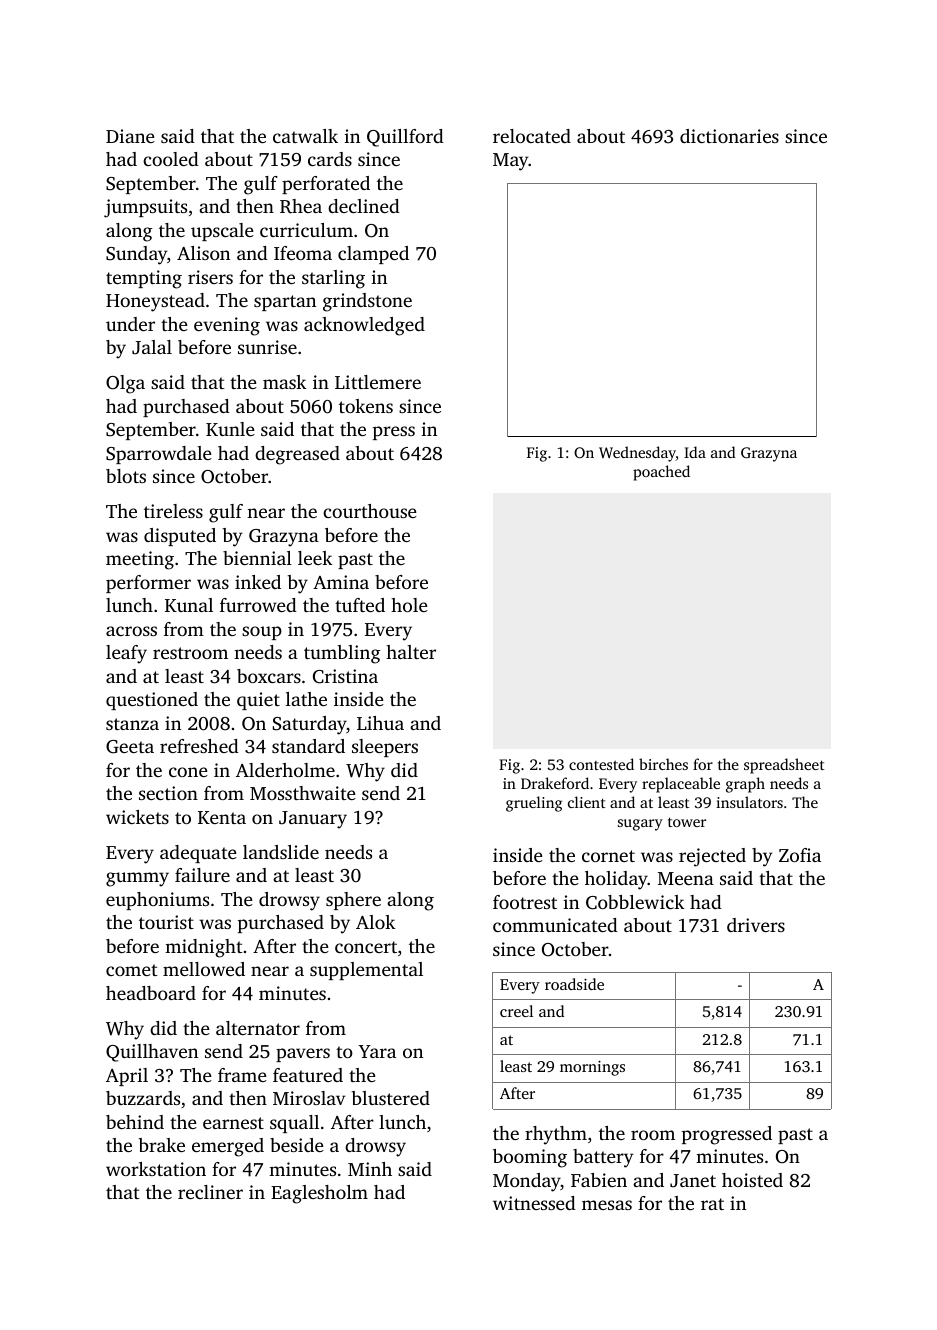 Image resolution: width=937 pixels, height=1330 pixels. I want to click on dictionaries, so click(729, 136).
